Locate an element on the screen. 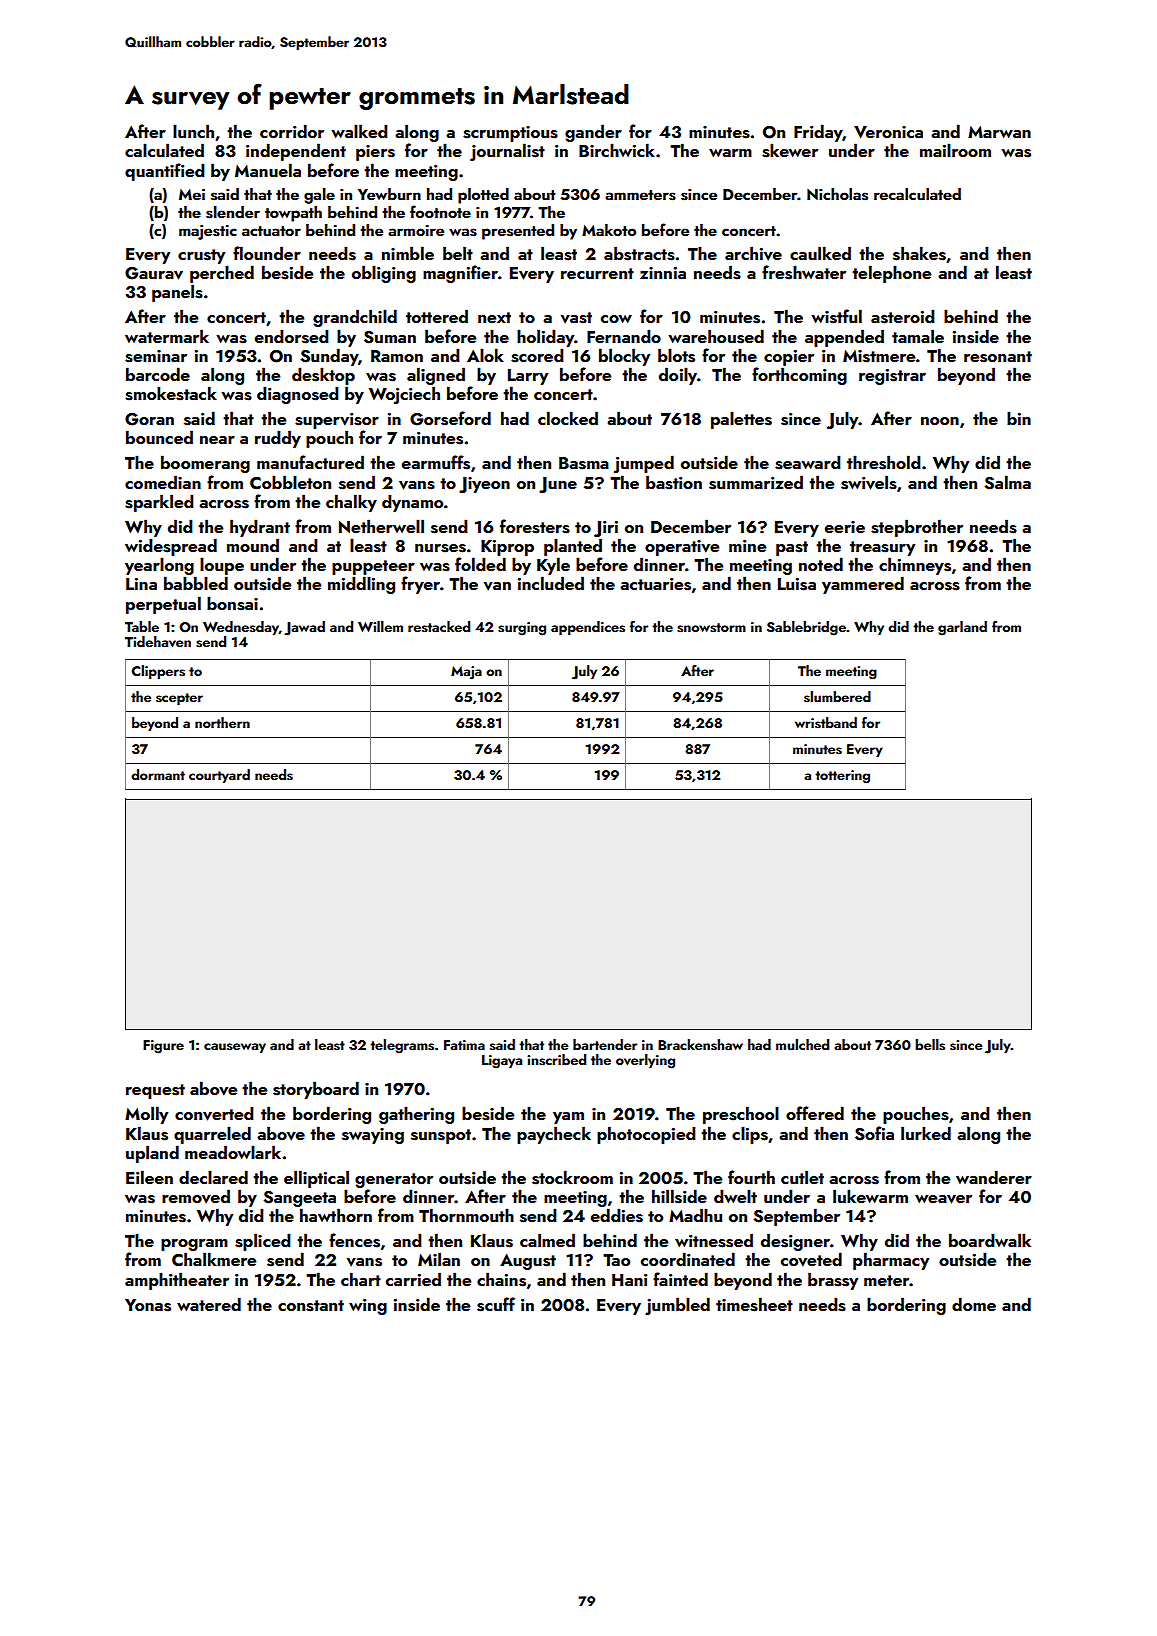  cutlet is located at coordinates (802, 1177).
